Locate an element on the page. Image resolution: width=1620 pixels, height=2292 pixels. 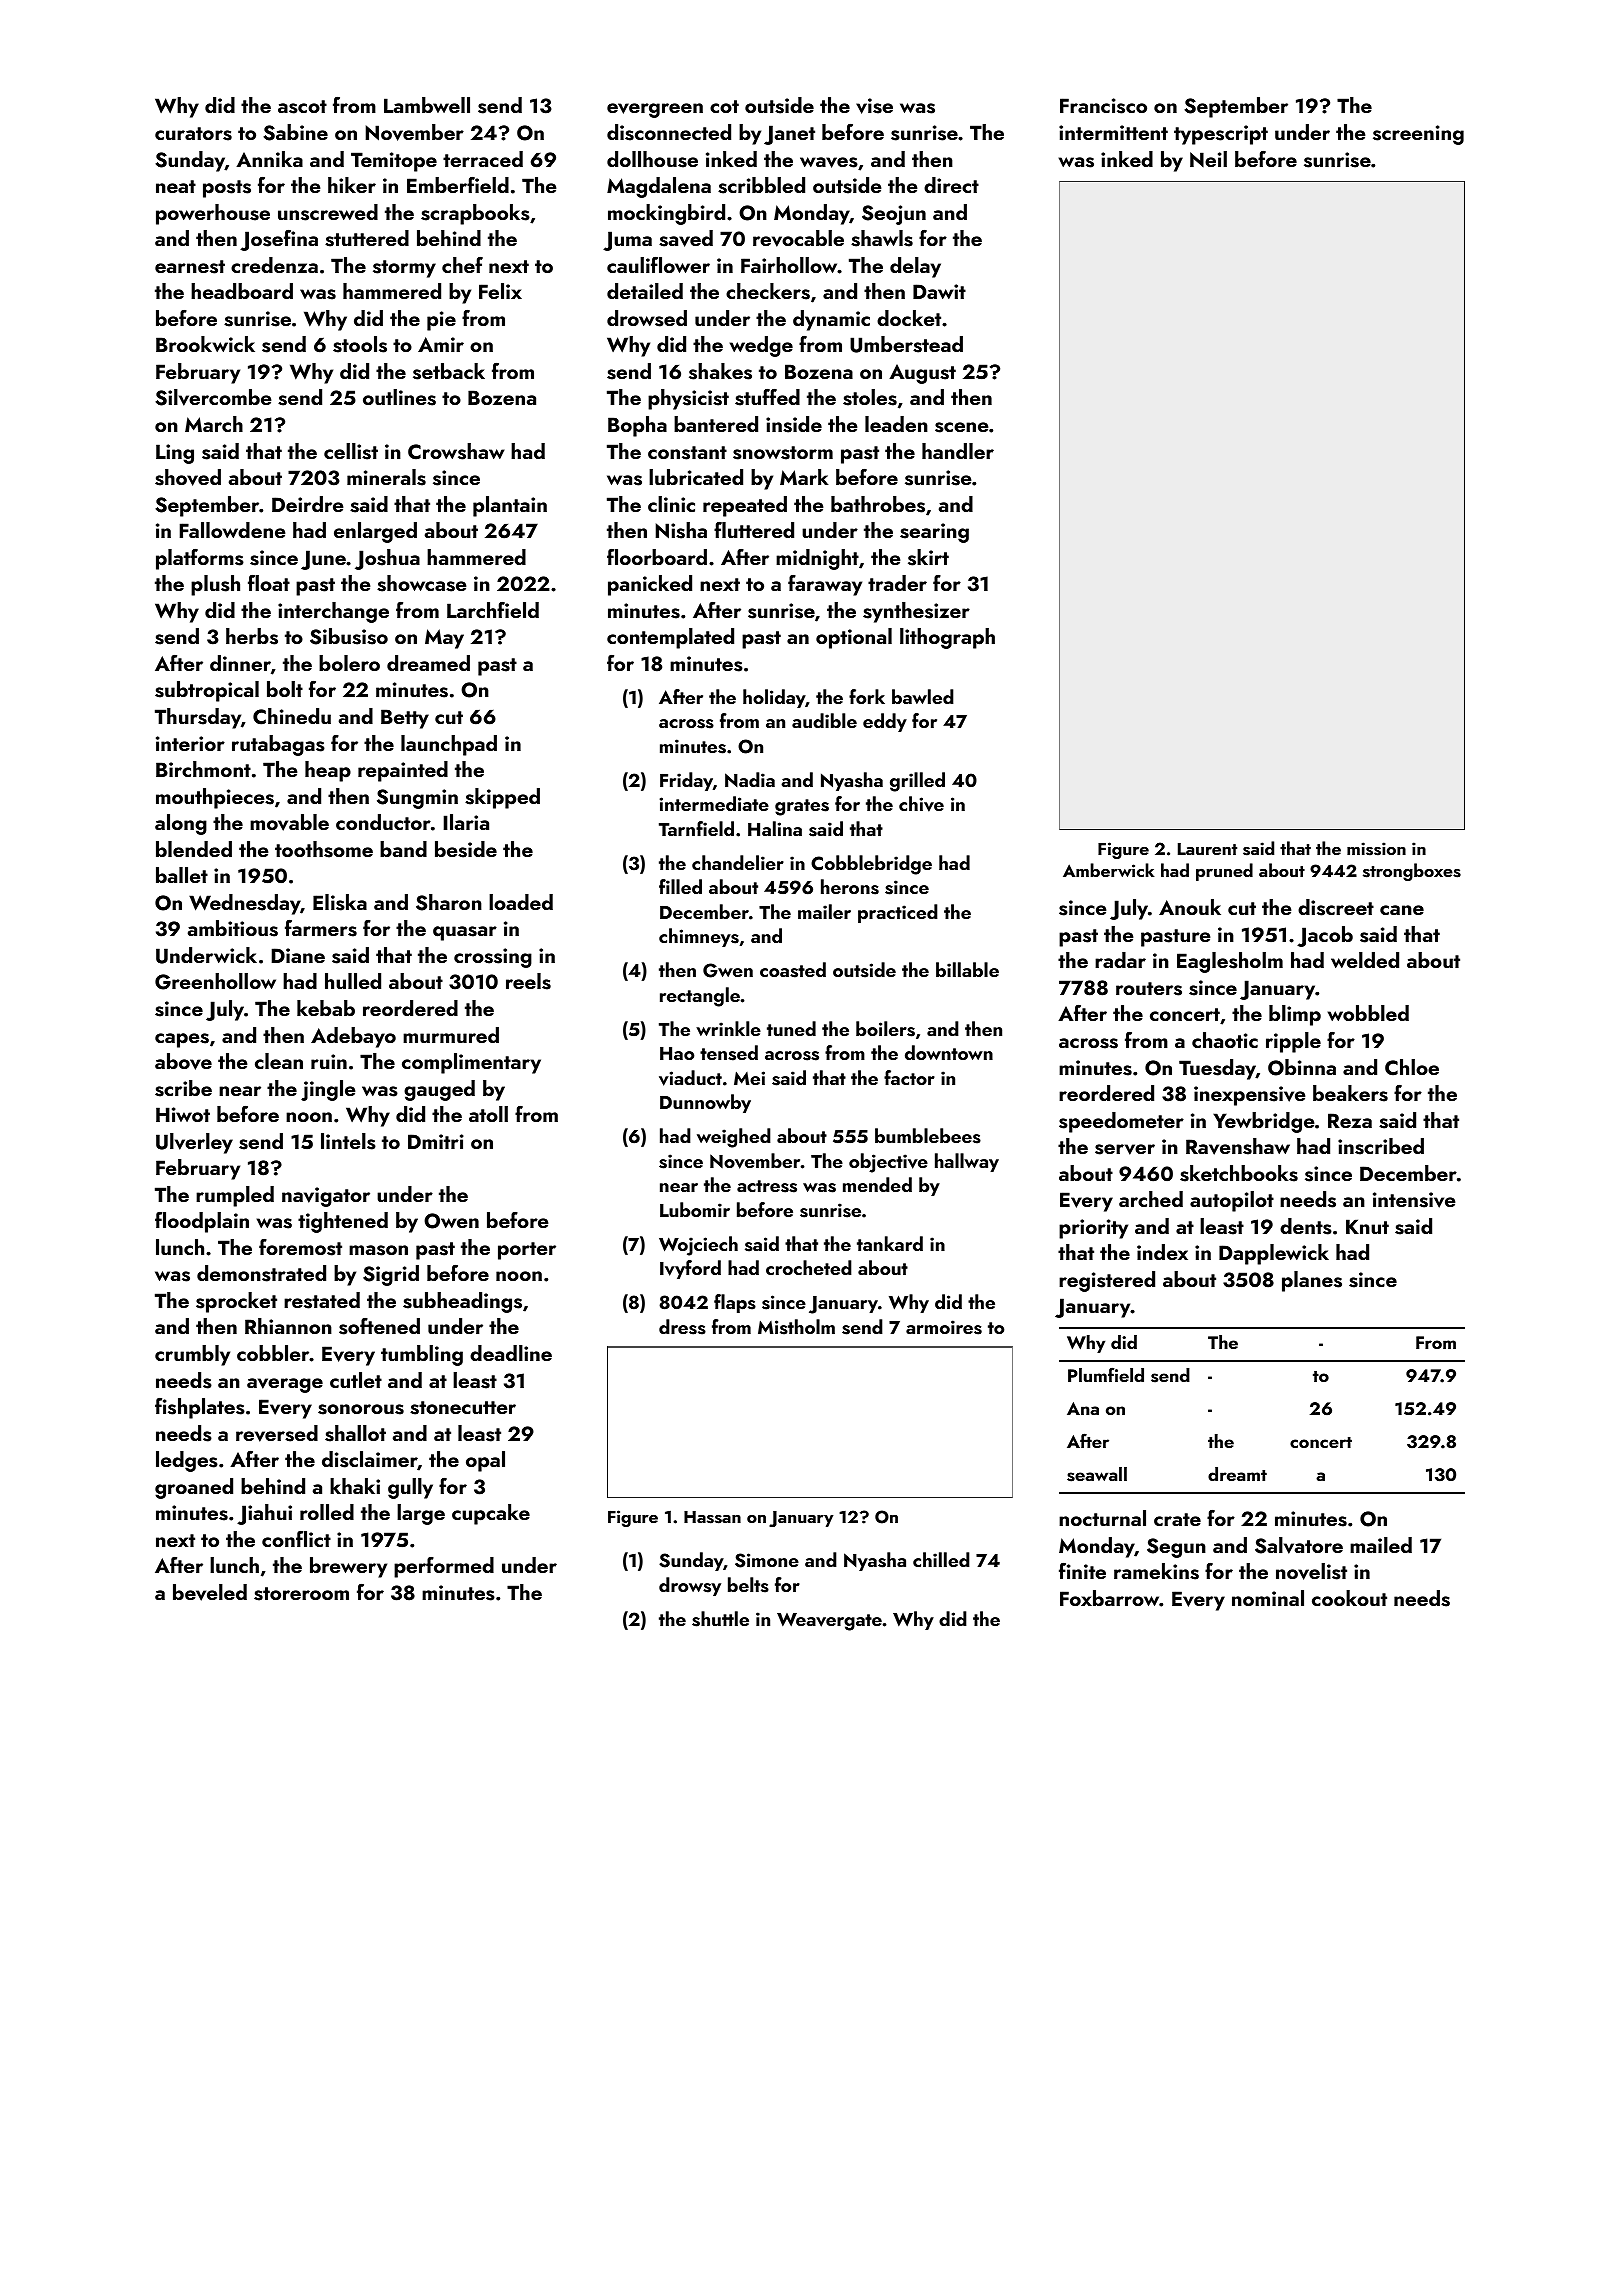
waves is located at coordinates (829, 162).
